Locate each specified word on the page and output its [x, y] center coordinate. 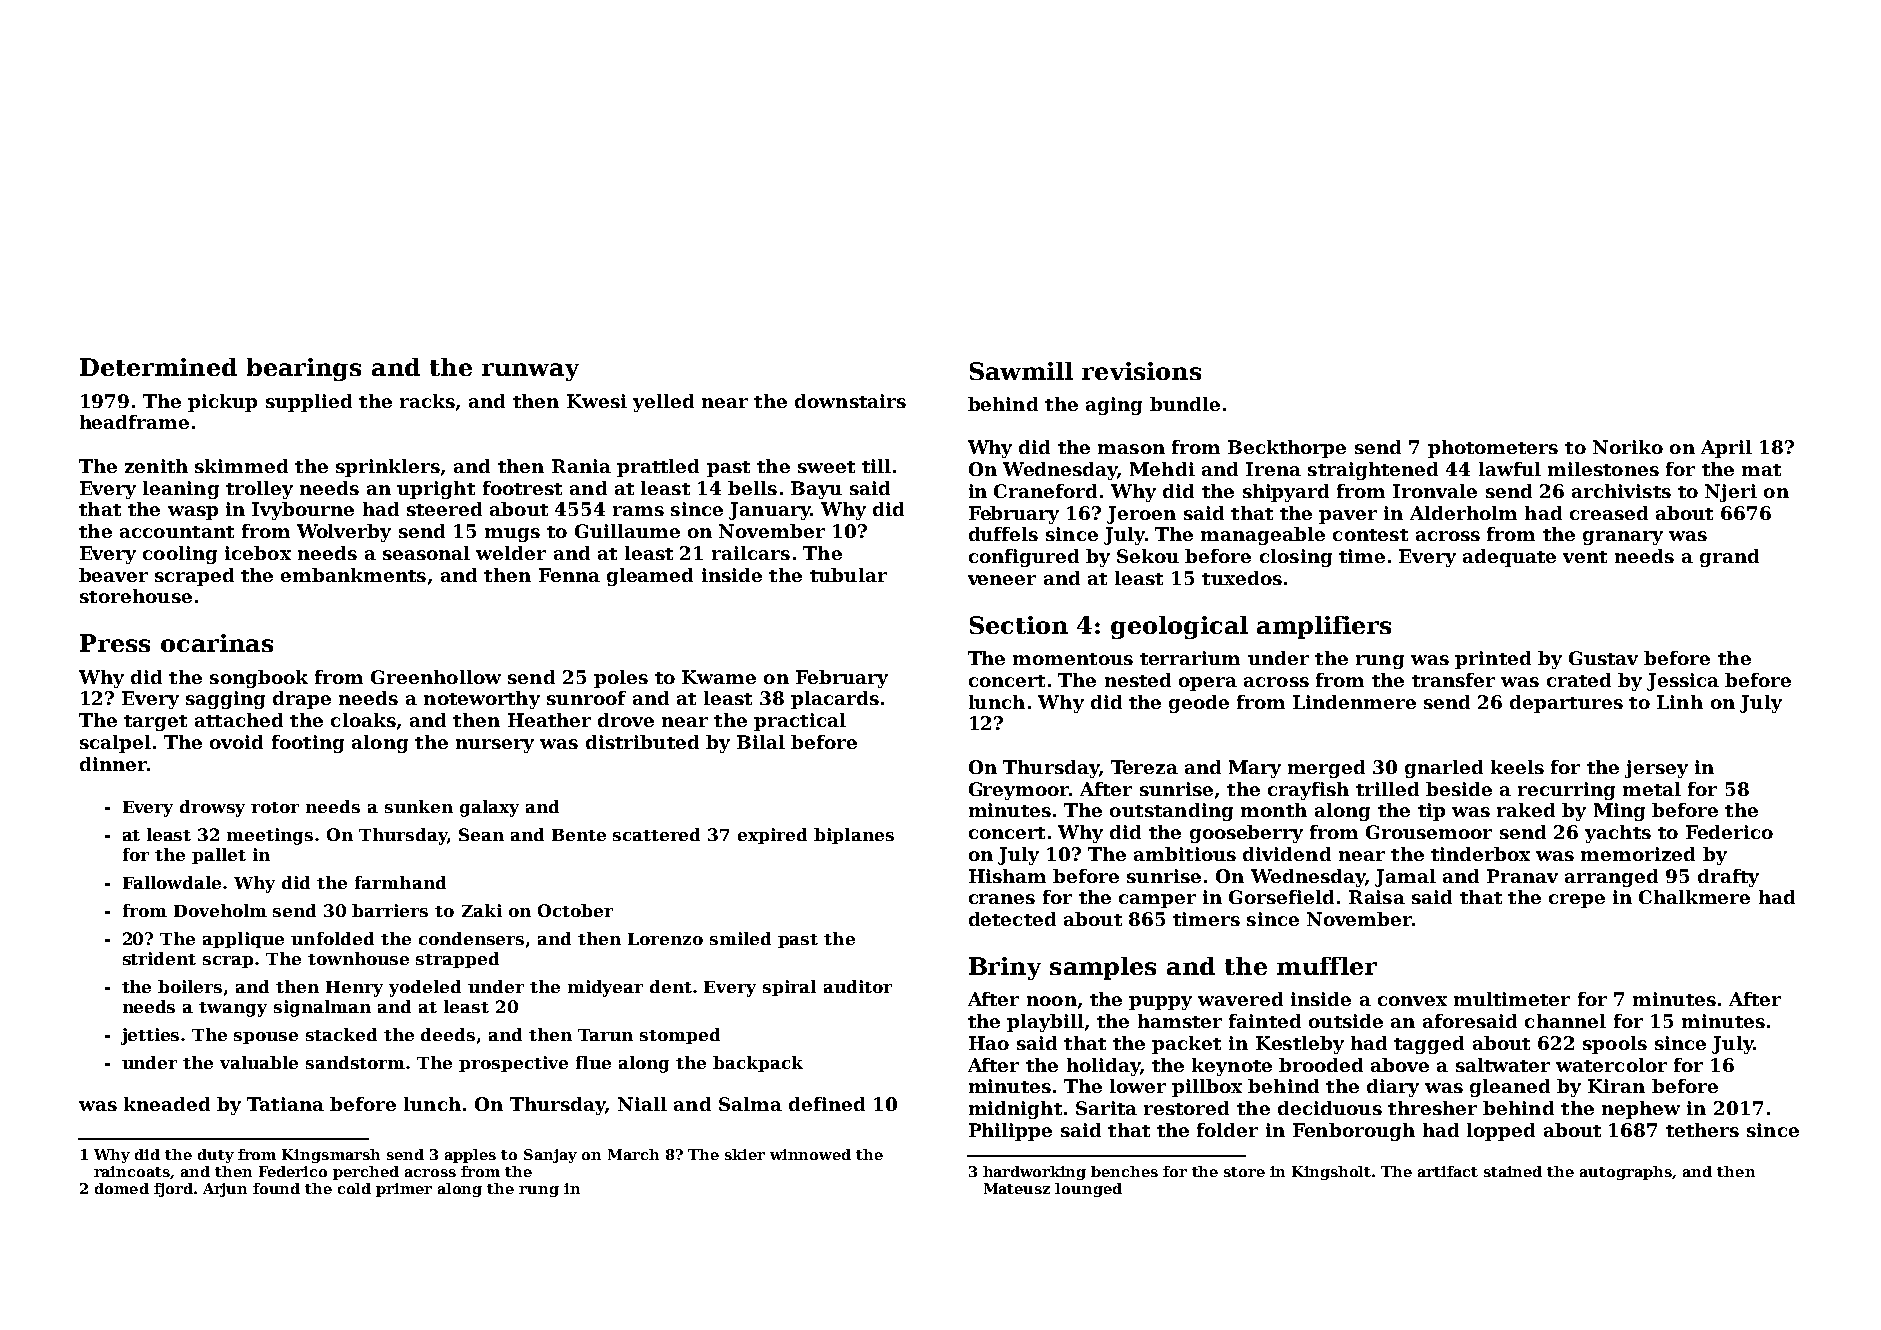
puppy [1160, 1003]
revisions [1141, 371]
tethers [1702, 1130]
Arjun [225, 1190]
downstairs [850, 401]
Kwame [719, 677]
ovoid [236, 742]
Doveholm [220, 910]
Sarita [1106, 1108]
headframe [134, 422]
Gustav [1603, 658]
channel [1565, 1021]
